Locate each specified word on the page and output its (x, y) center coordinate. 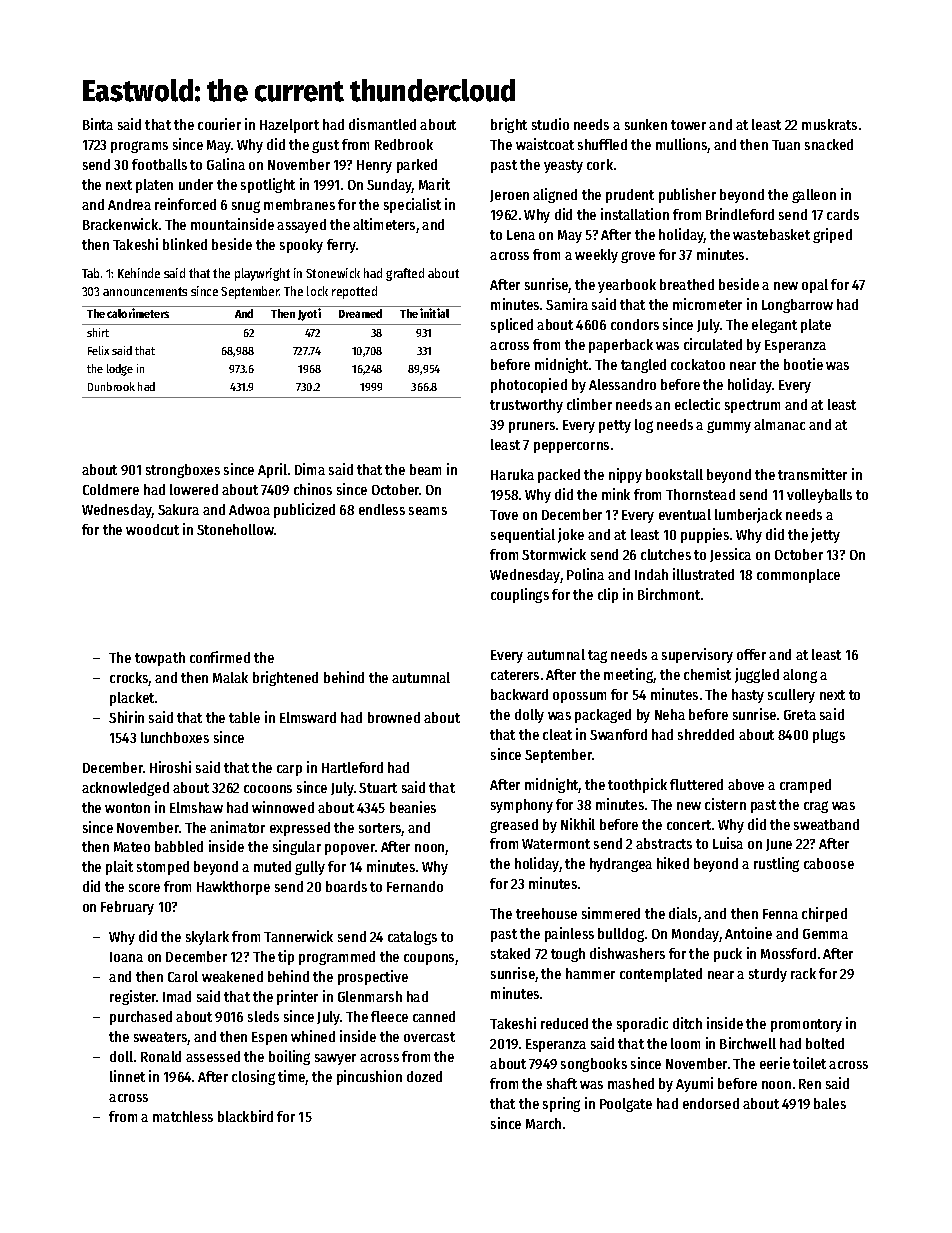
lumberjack (748, 515)
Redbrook (404, 144)
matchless (183, 1116)
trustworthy (526, 406)
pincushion (369, 1077)
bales (830, 1103)
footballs (159, 164)
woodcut (152, 529)
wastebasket (771, 234)
